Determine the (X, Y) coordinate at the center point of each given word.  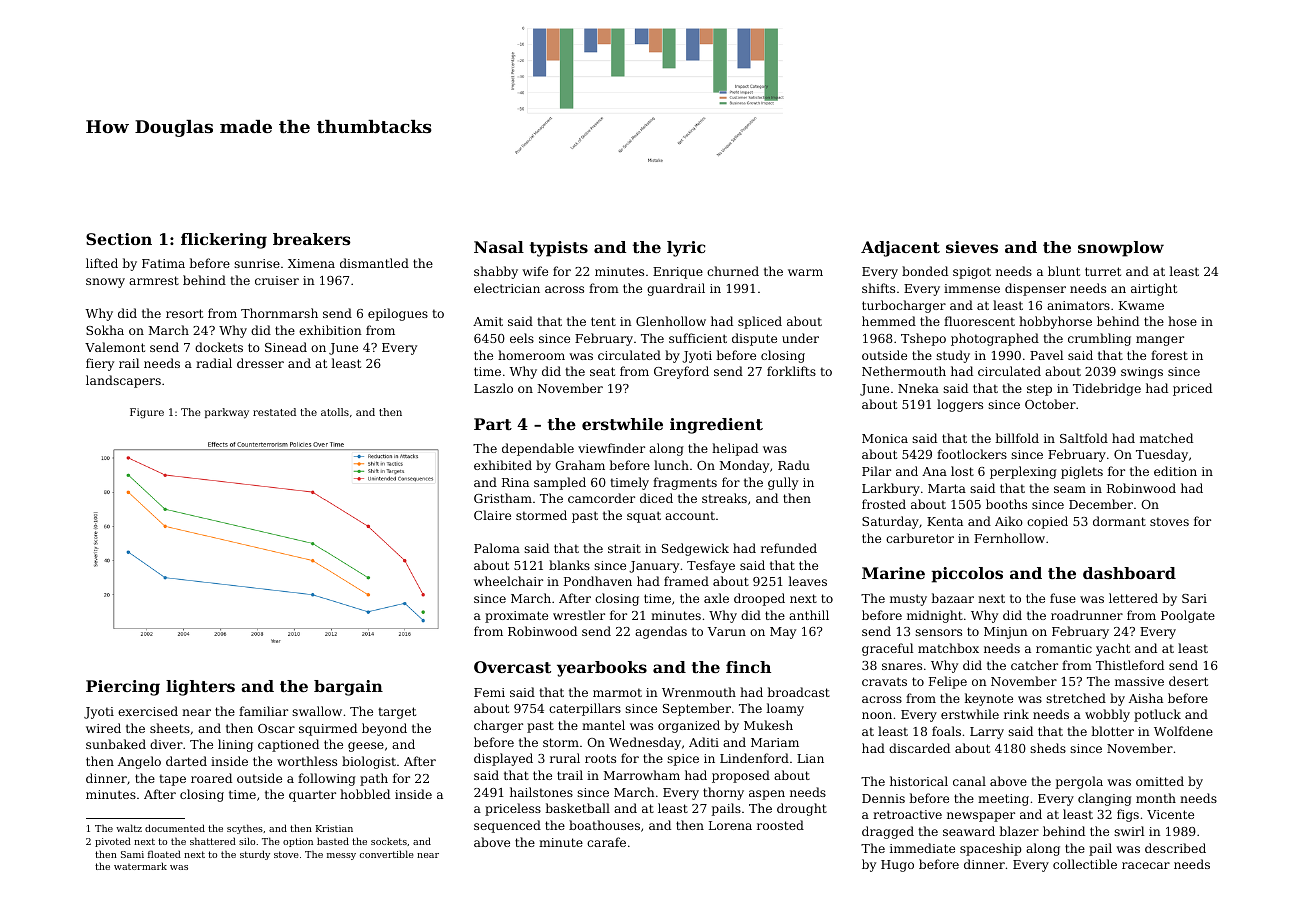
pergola (1079, 782)
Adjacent (900, 249)
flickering (224, 241)
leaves (807, 581)
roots (600, 758)
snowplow (1121, 249)
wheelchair (508, 581)
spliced (760, 322)
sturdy (255, 855)
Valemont (115, 347)
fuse (1063, 598)
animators (1078, 305)
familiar (263, 711)
